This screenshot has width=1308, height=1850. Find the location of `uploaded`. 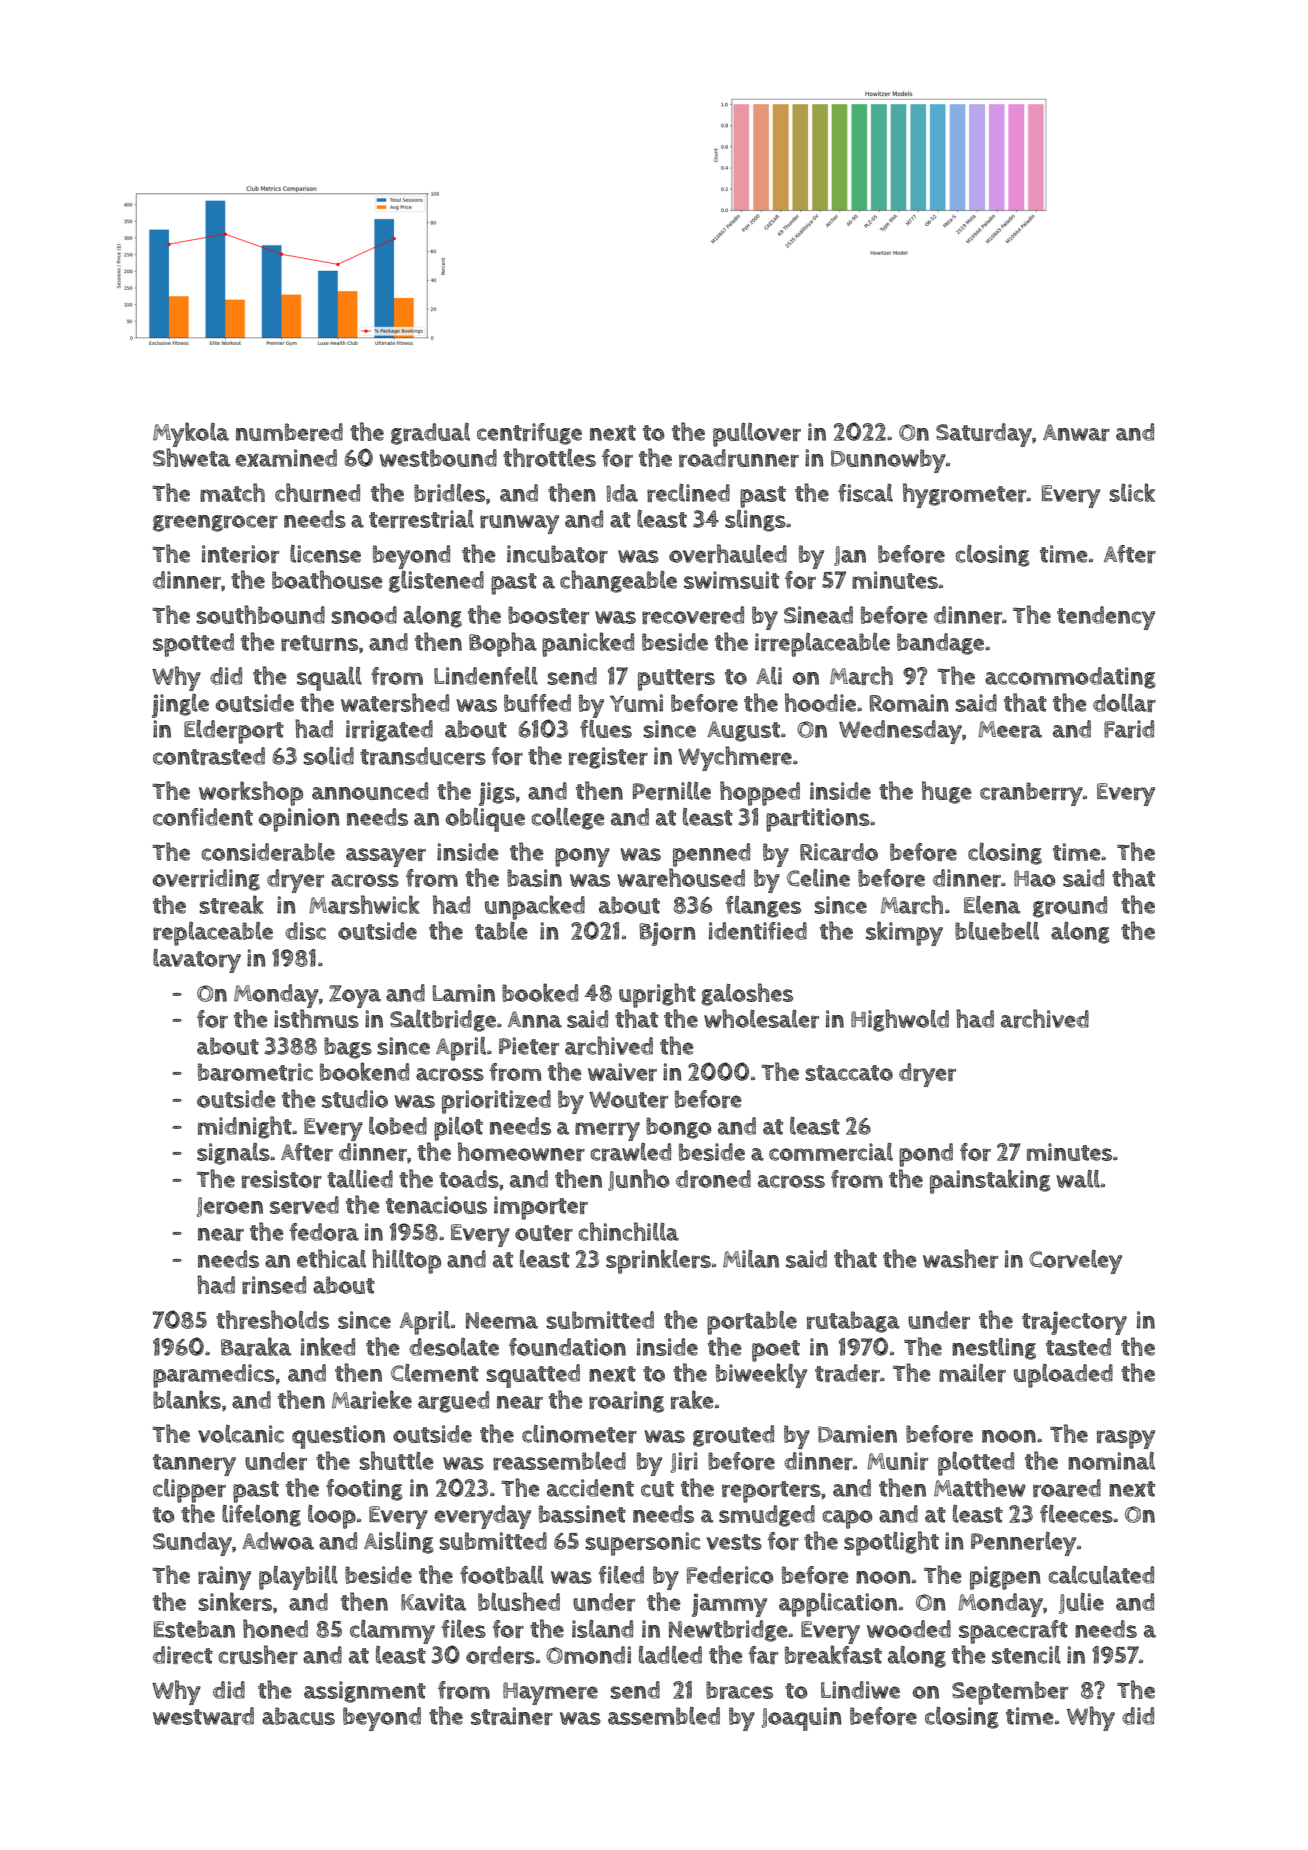

uploaded is located at coordinates (1063, 1376).
